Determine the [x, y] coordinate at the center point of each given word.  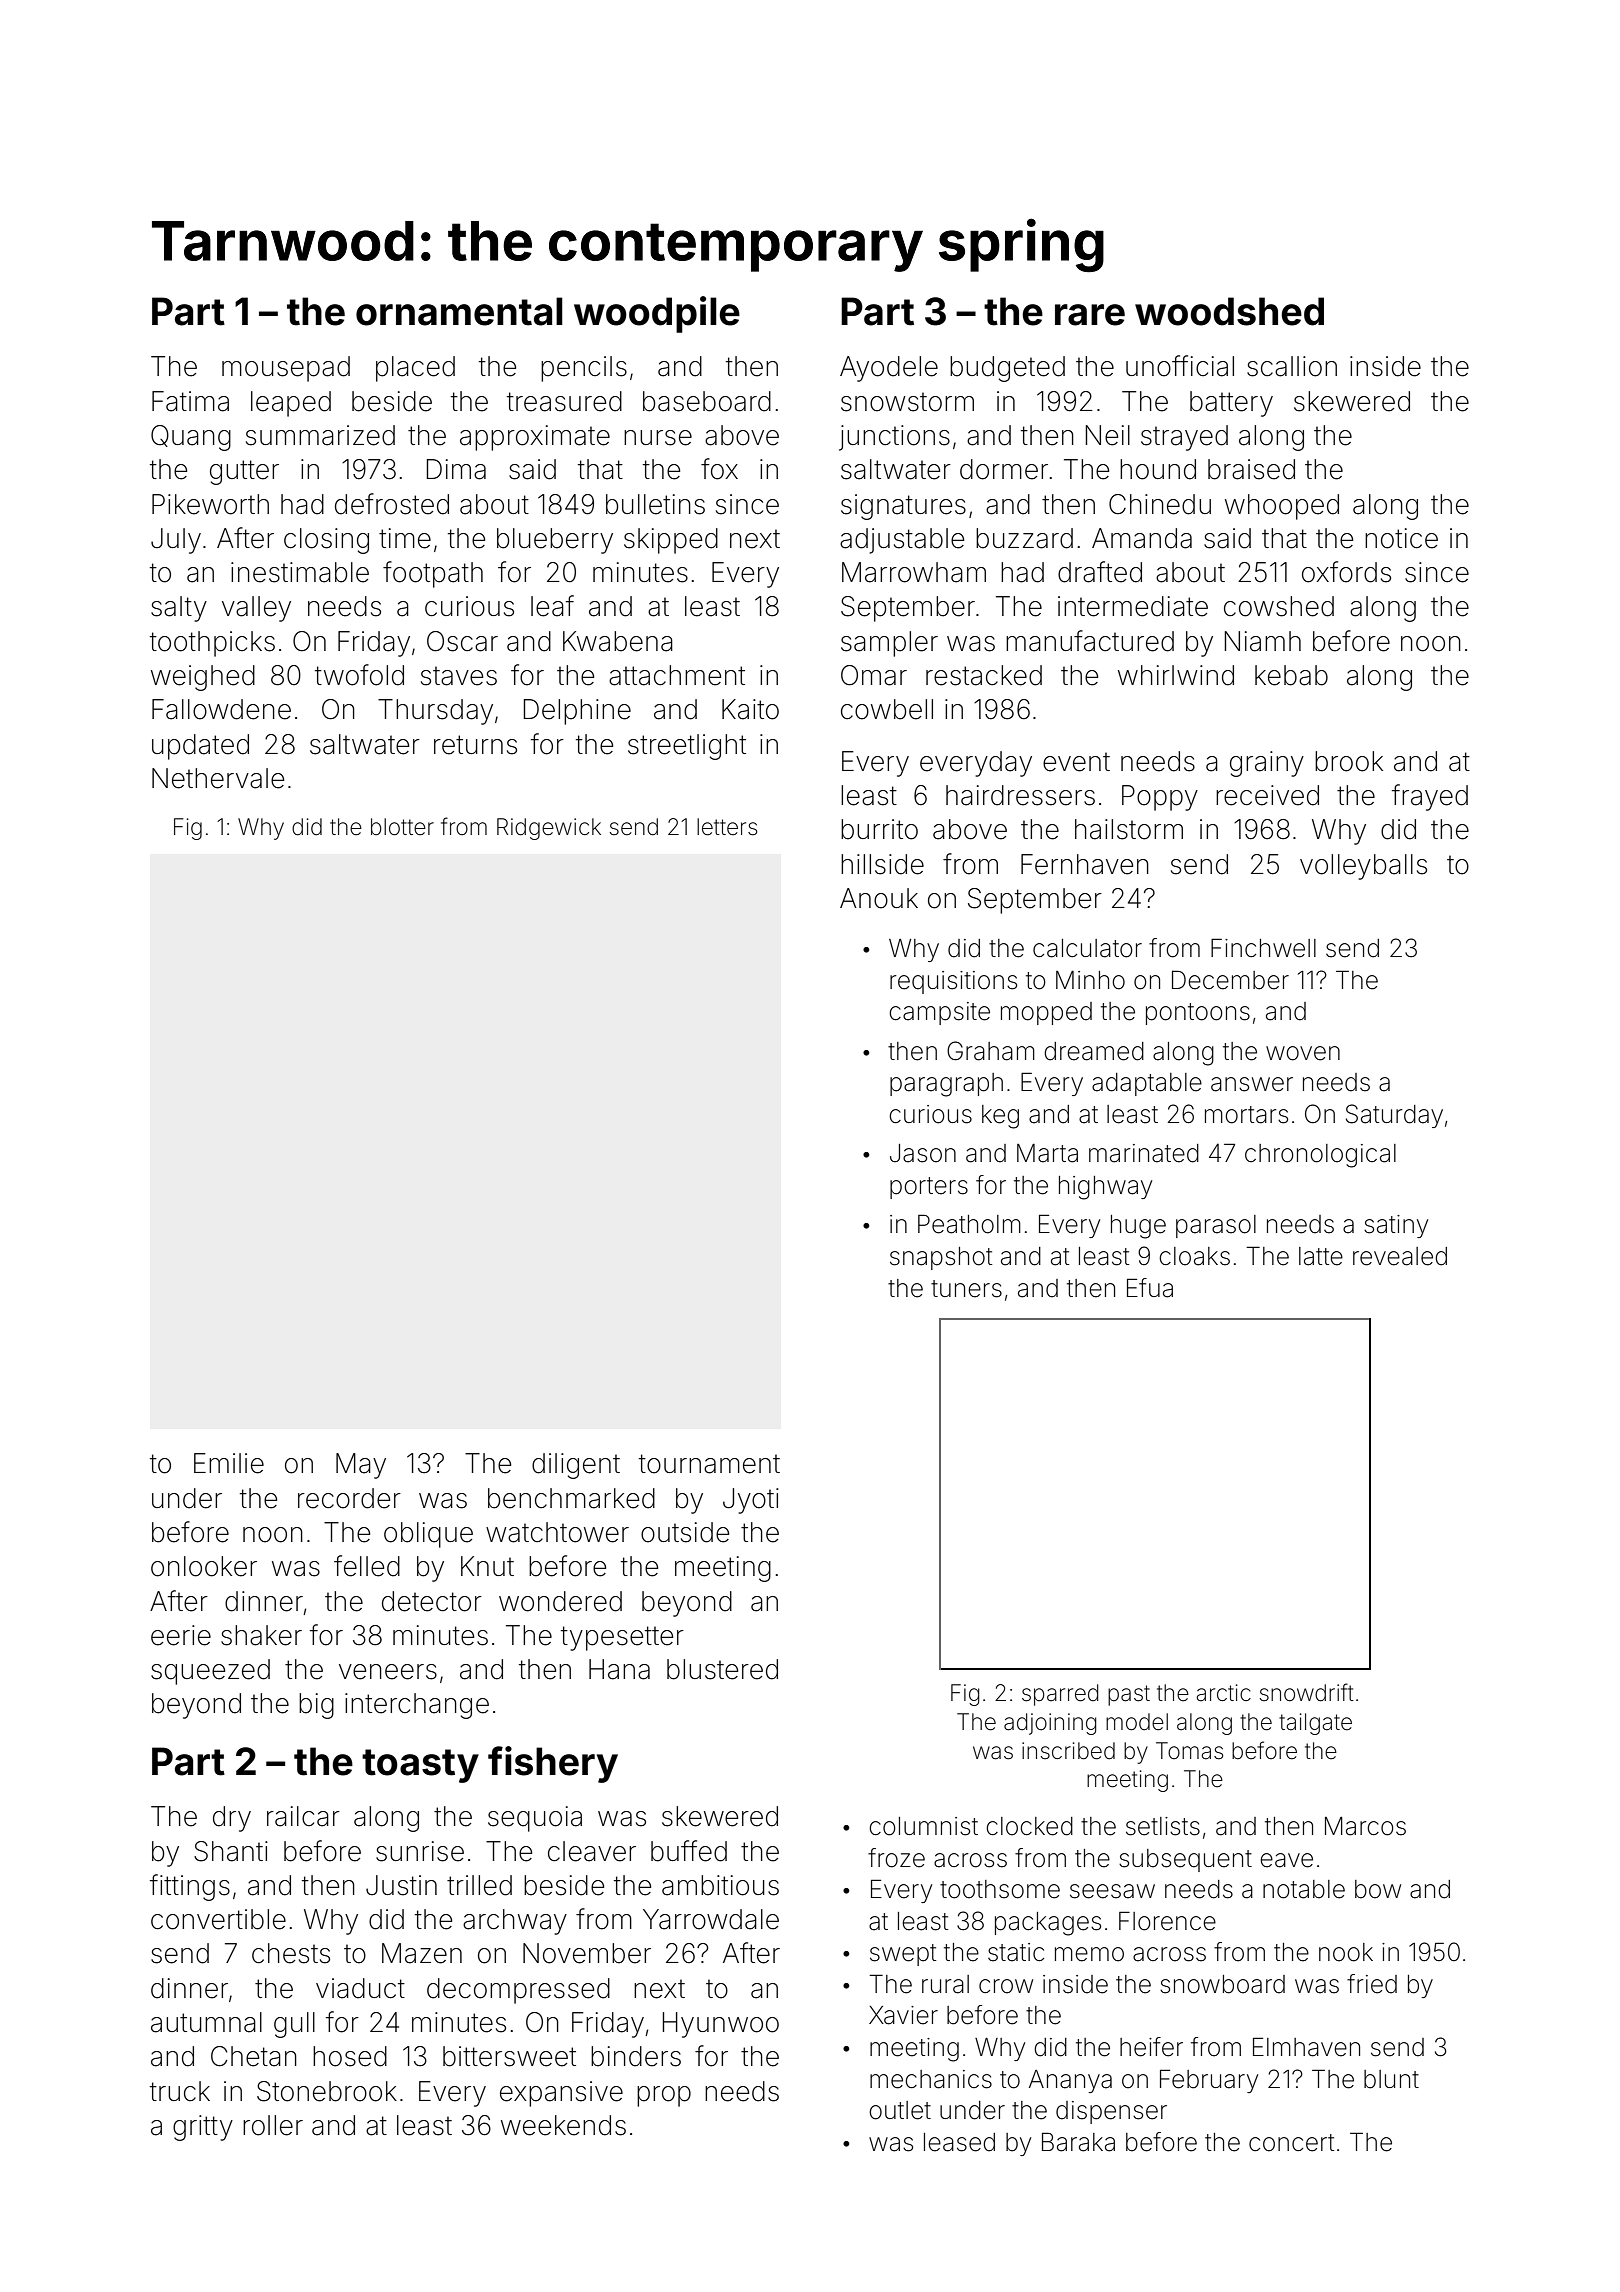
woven [1303, 1053]
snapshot [941, 1258]
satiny [1396, 1226]
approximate [535, 438]
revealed [1400, 1256]
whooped [1282, 507]
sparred [1060, 1695]
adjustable [902, 541]
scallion [1292, 366]
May [361, 1466]
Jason [923, 1153]
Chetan [254, 2056]
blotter [402, 827]
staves [459, 676]
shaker [261, 1635]
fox [719, 469]
